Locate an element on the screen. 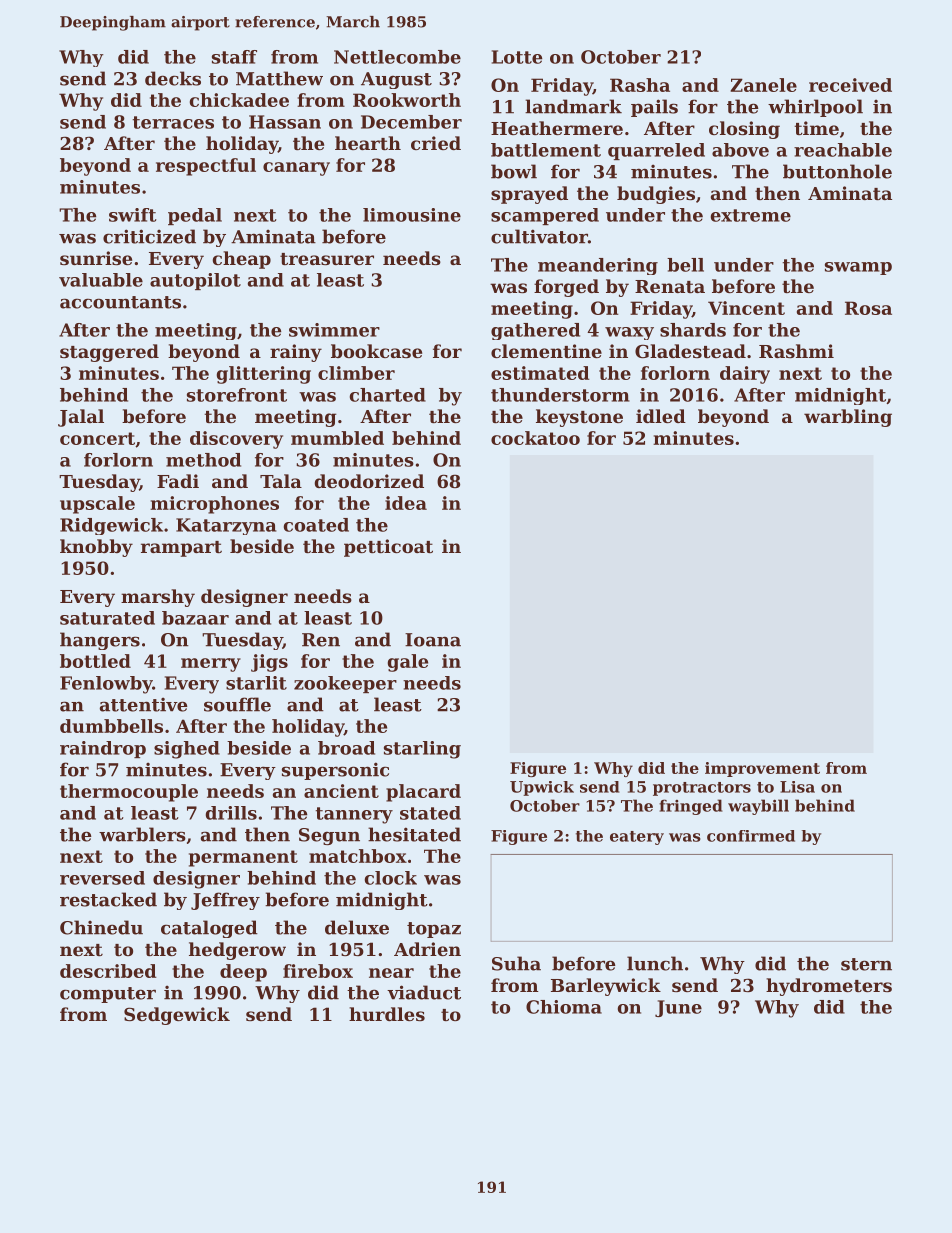  decks is located at coordinates (173, 78).
